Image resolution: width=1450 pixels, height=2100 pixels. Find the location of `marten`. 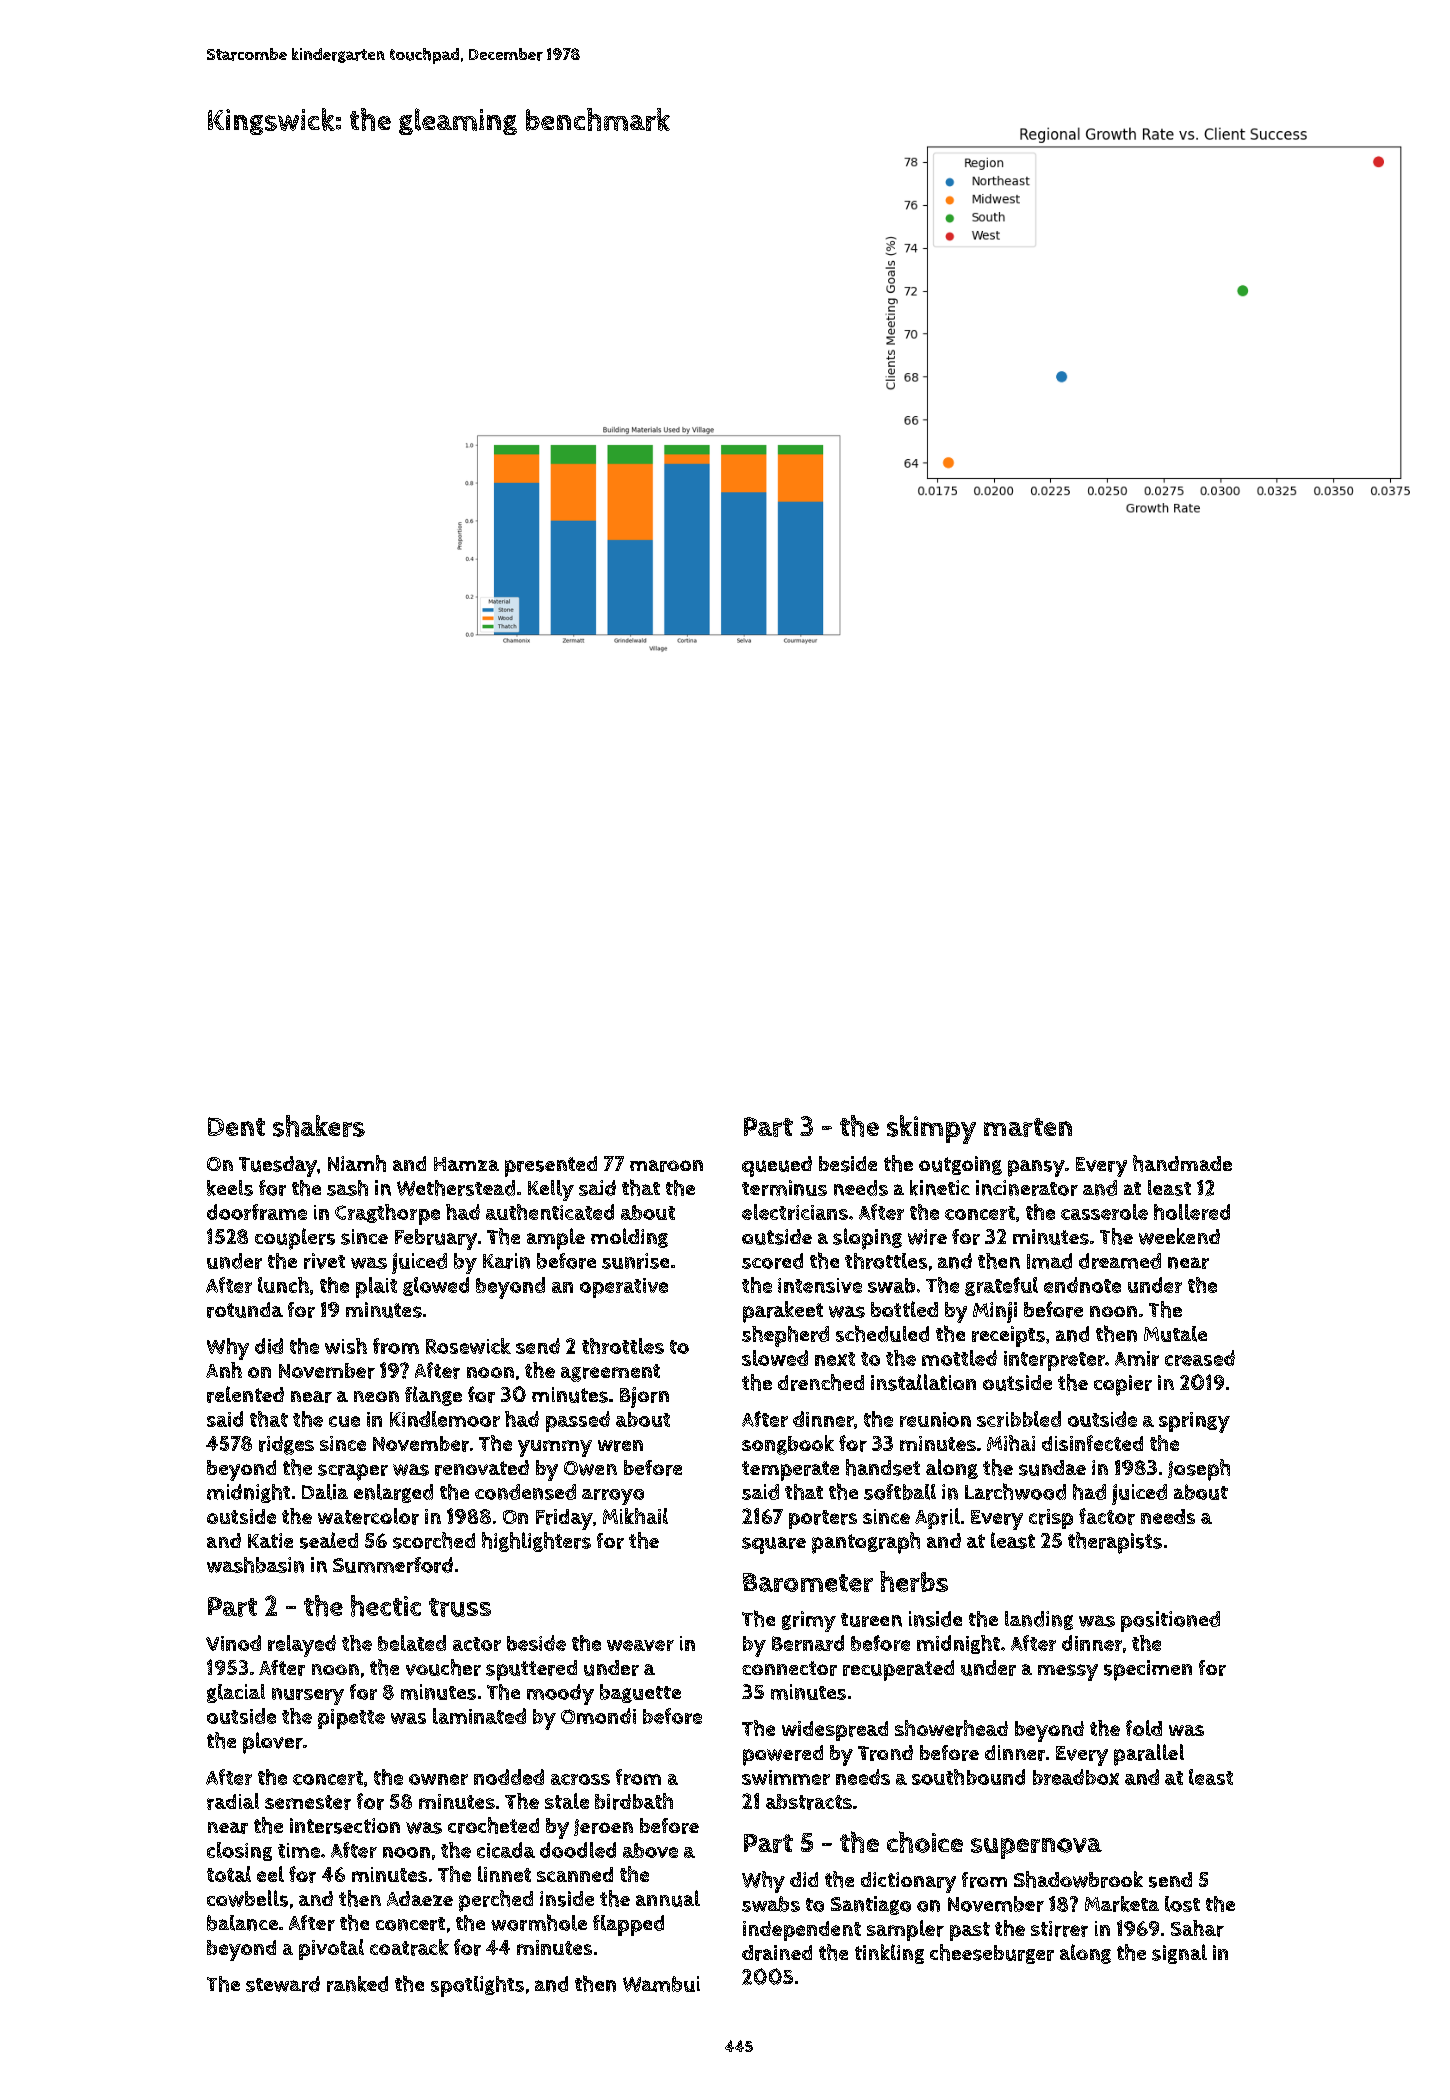

marten is located at coordinates (1028, 1127).
